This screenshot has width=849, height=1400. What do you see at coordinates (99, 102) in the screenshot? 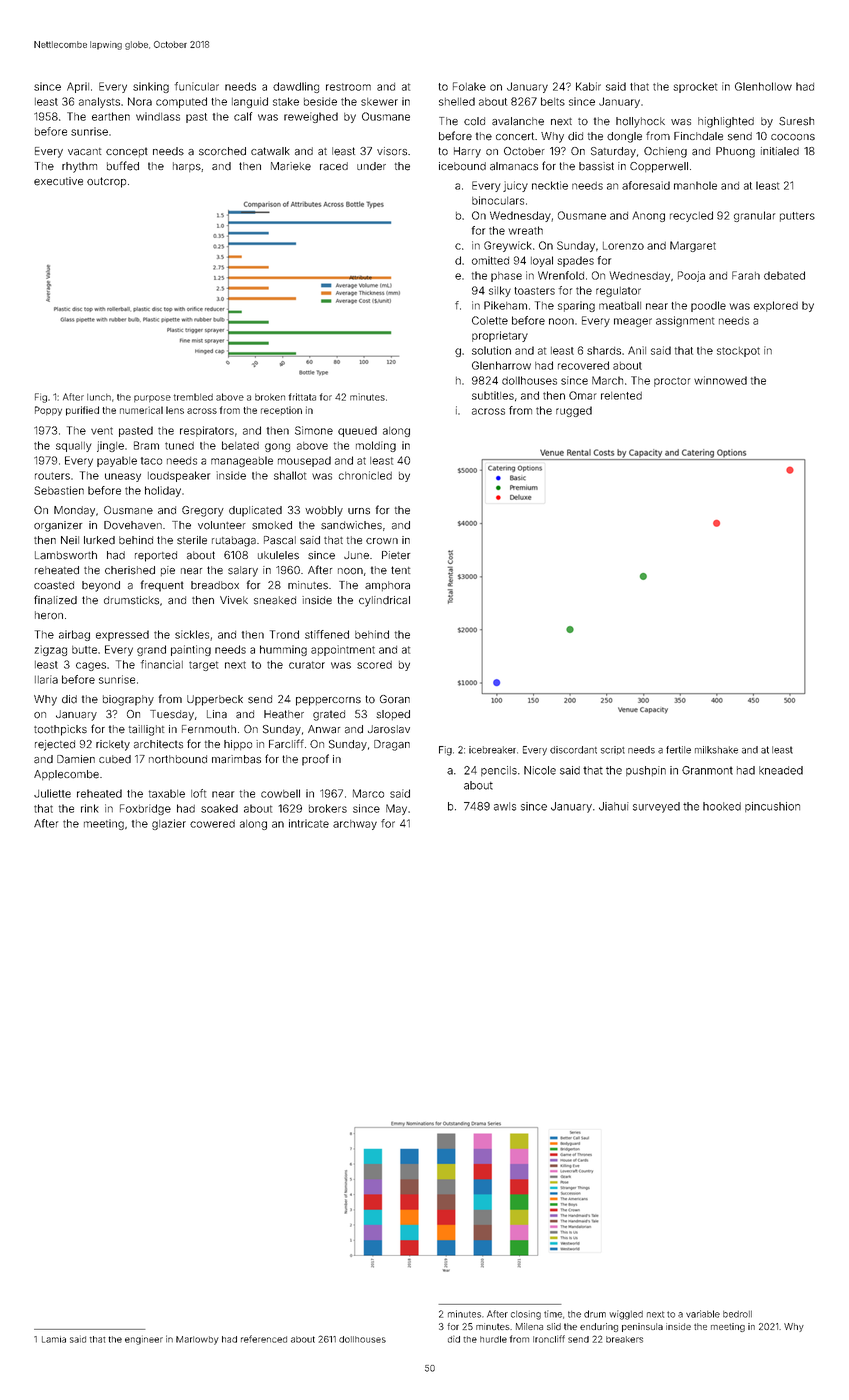
I see `analysts` at bounding box center [99, 102].
